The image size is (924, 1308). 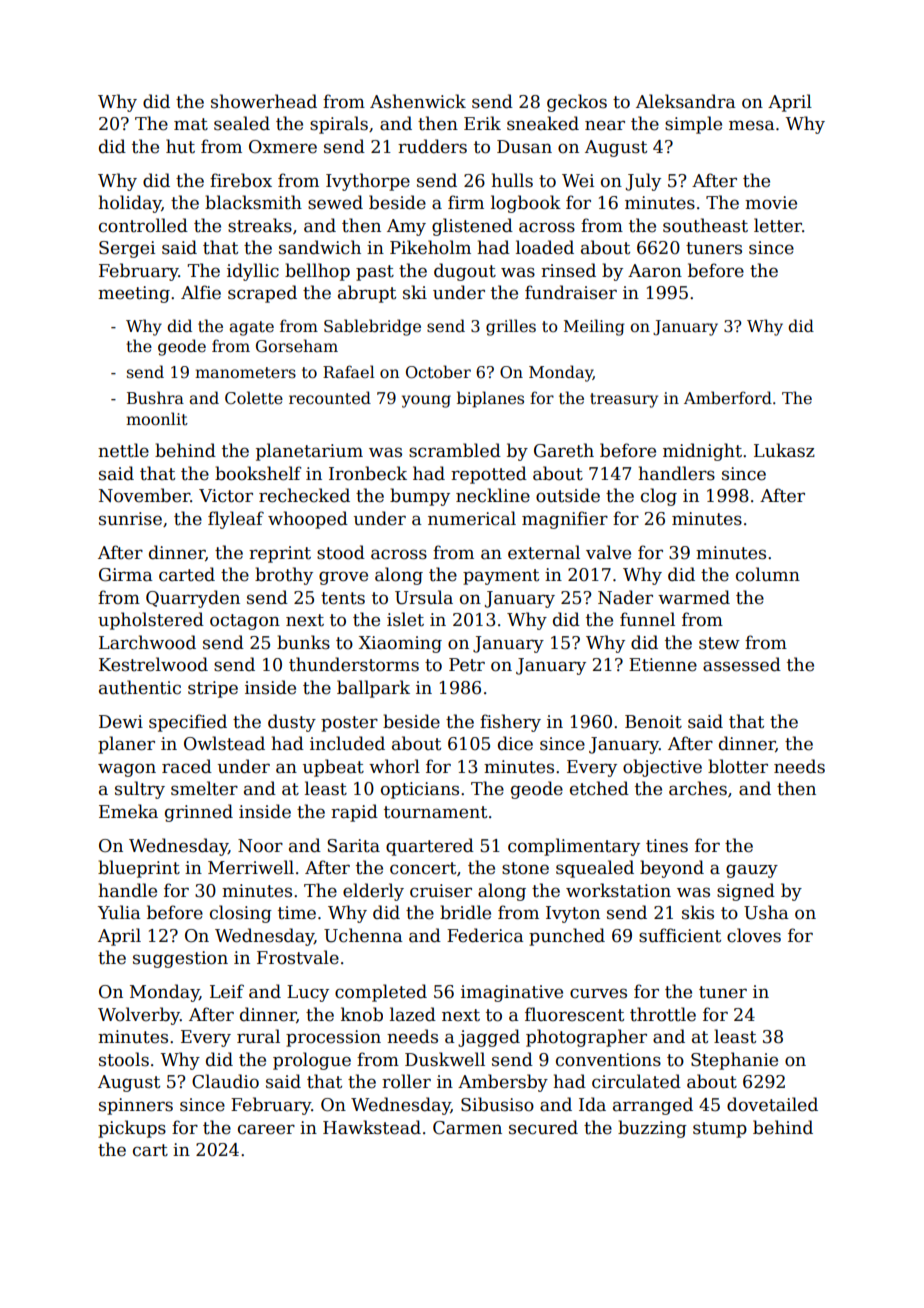 I want to click on flyleaf, so click(x=236, y=520).
